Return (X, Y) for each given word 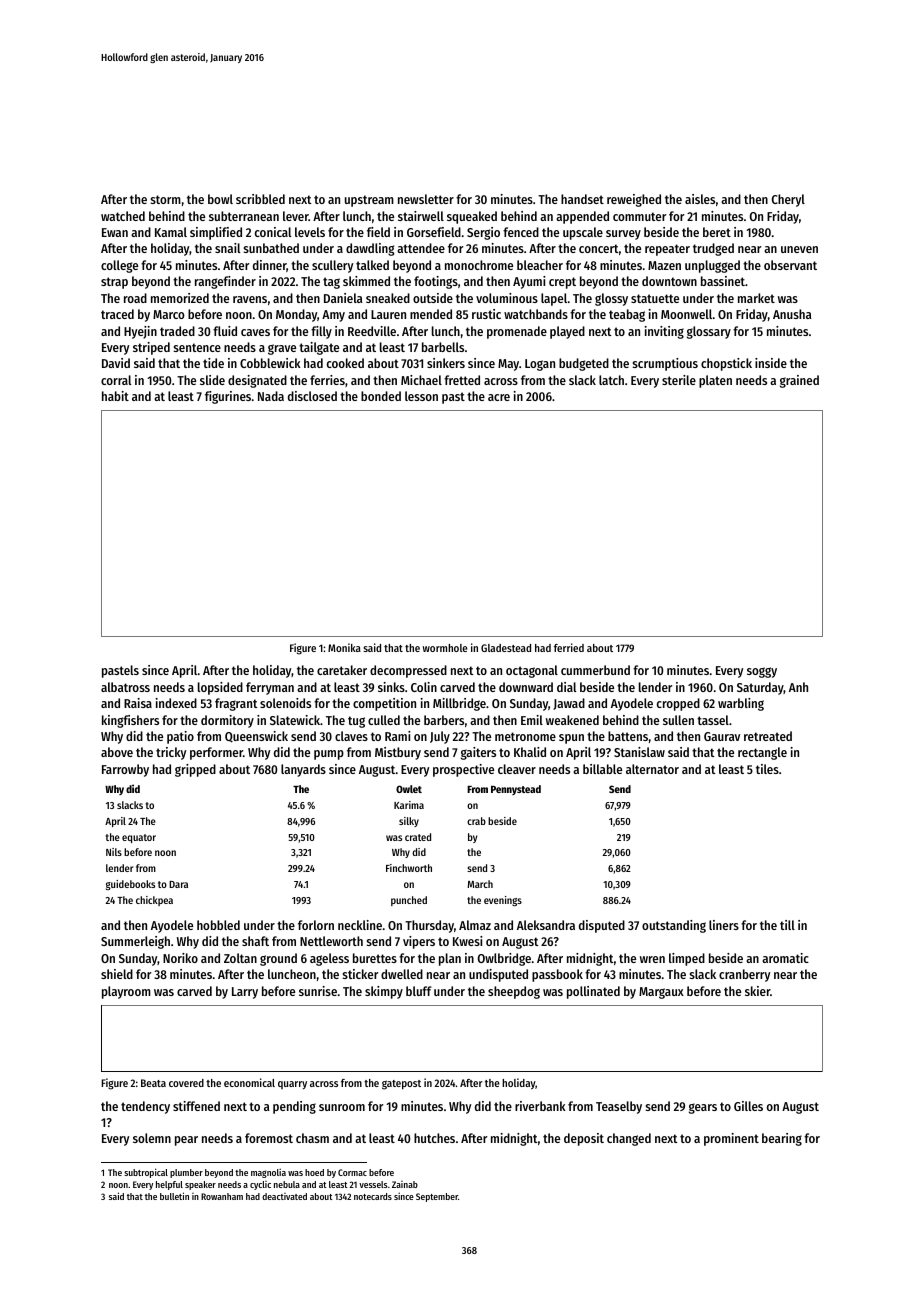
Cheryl (788, 200)
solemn (152, 1138)
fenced (521, 232)
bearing (782, 1139)
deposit (584, 1139)
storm (166, 199)
